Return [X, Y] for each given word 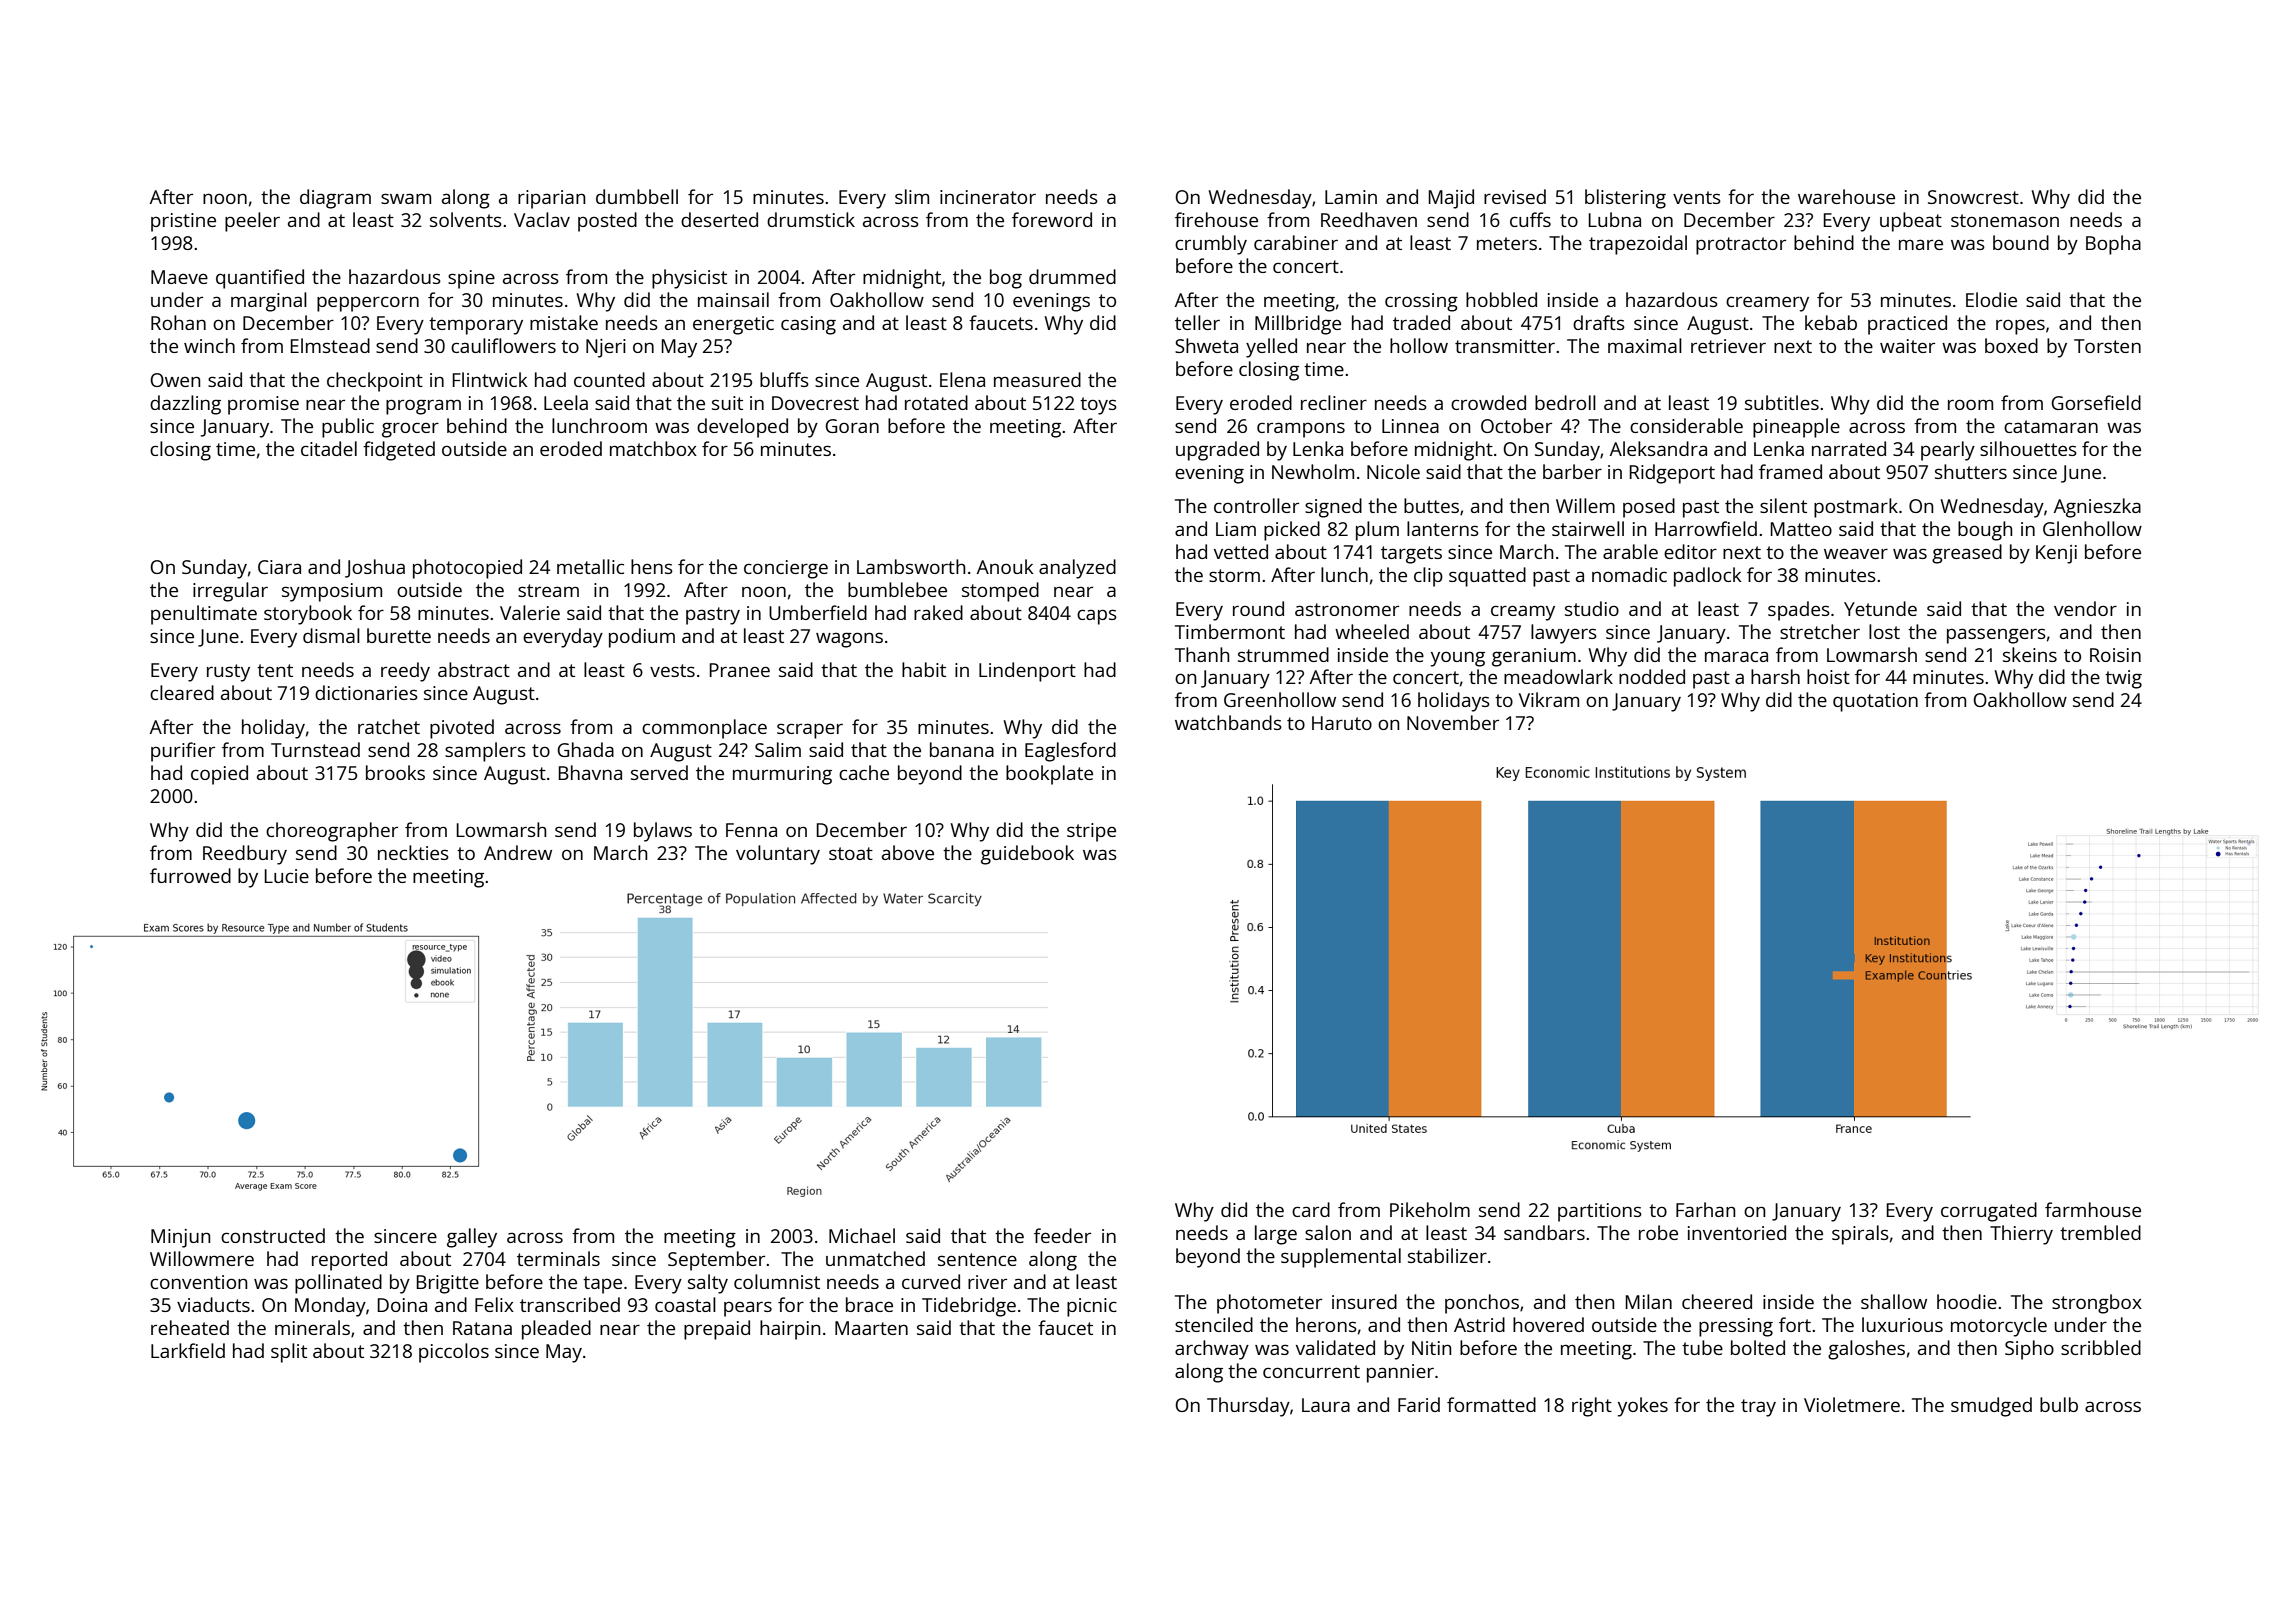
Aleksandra [1658, 448]
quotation [1875, 702]
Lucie [287, 876]
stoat [851, 853]
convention [198, 1282]
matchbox [653, 448]
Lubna [1615, 219]
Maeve [179, 277]
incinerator [988, 197]
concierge [786, 569]
